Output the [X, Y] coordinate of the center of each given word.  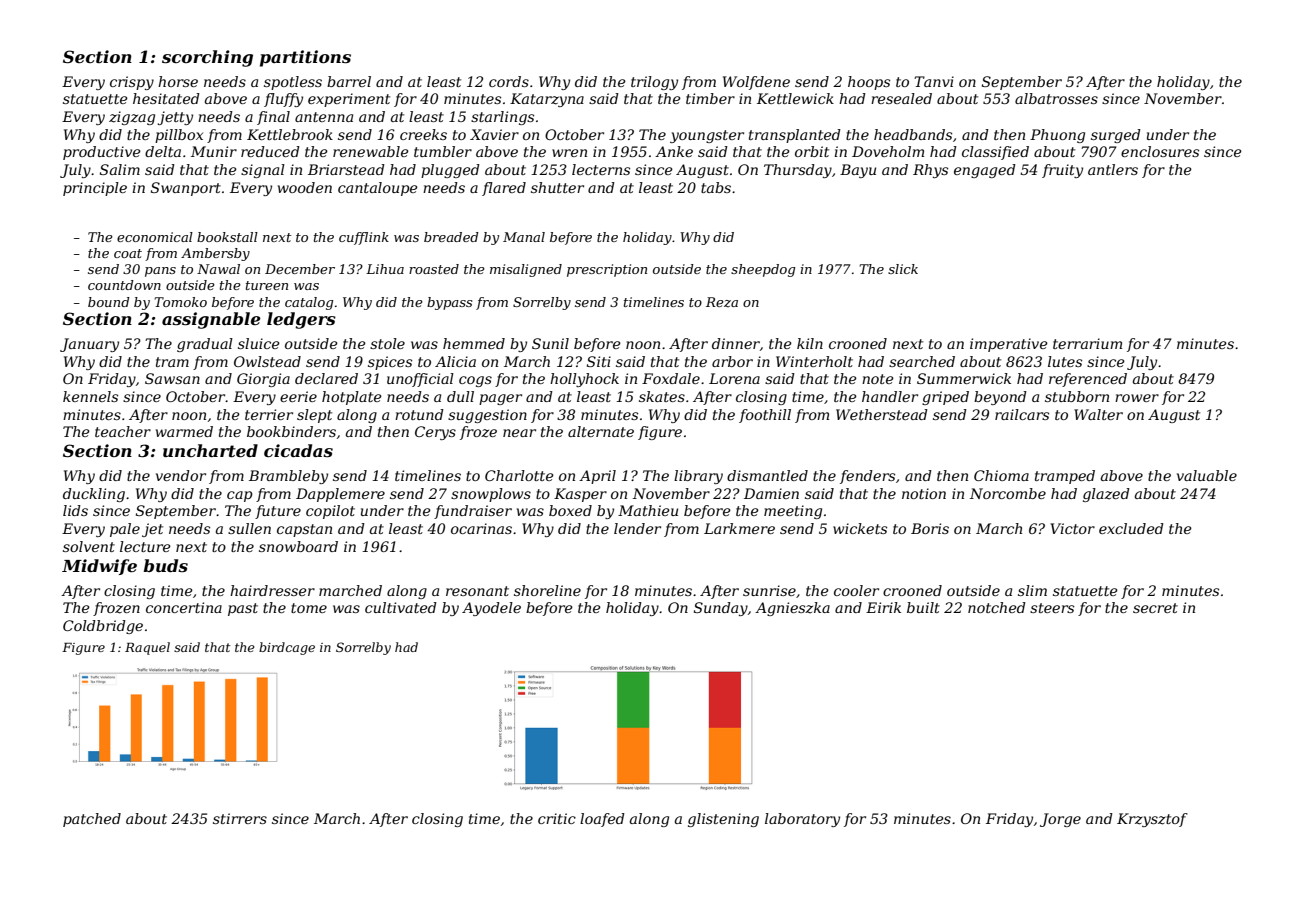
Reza [722, 302]
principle [95, 189]
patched [92, 820]
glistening [723, 820]
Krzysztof [1152, 820]
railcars [1022, 414]
